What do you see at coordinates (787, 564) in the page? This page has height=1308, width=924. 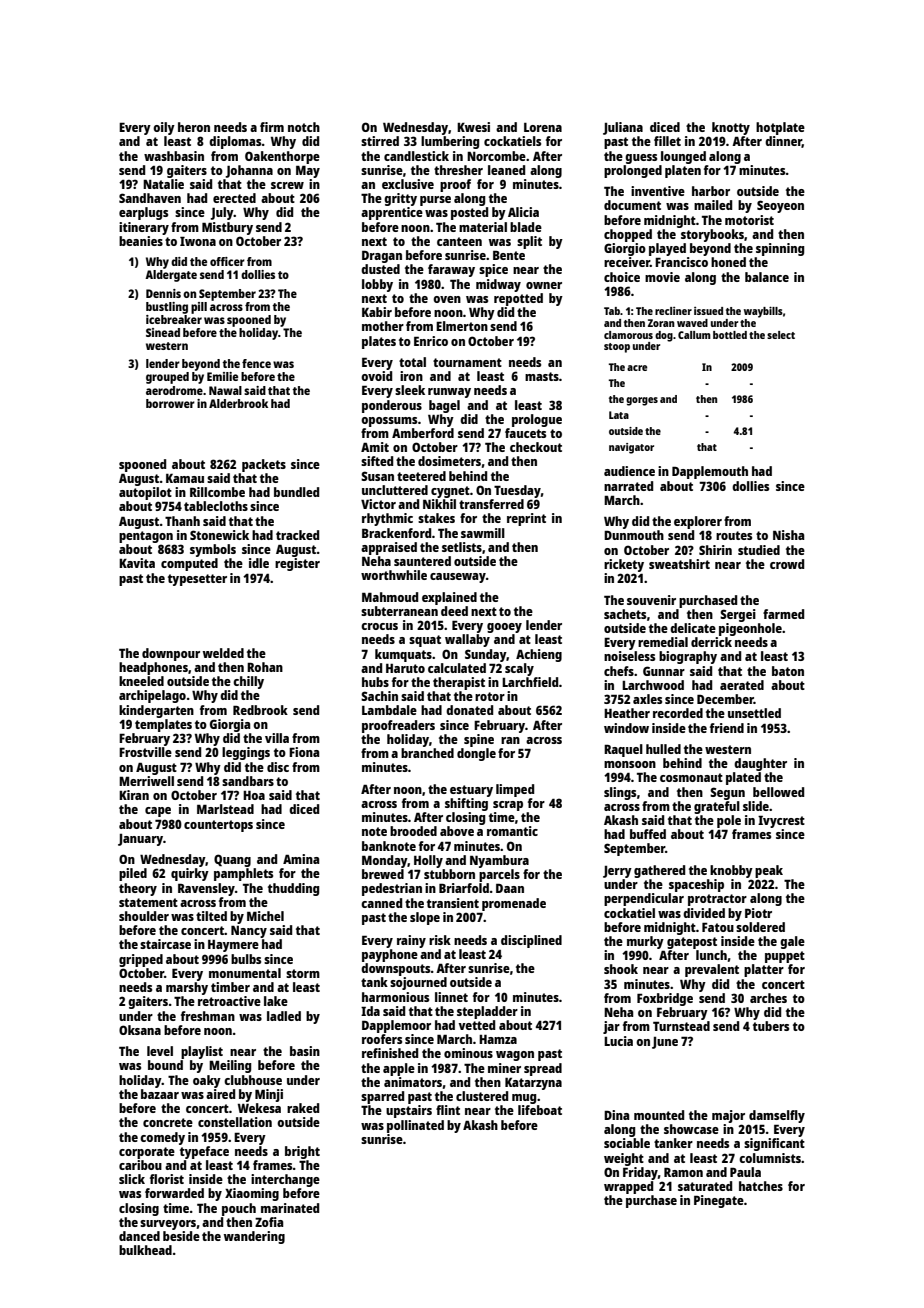 I see `crowd` at bounding box center [787, 564].
